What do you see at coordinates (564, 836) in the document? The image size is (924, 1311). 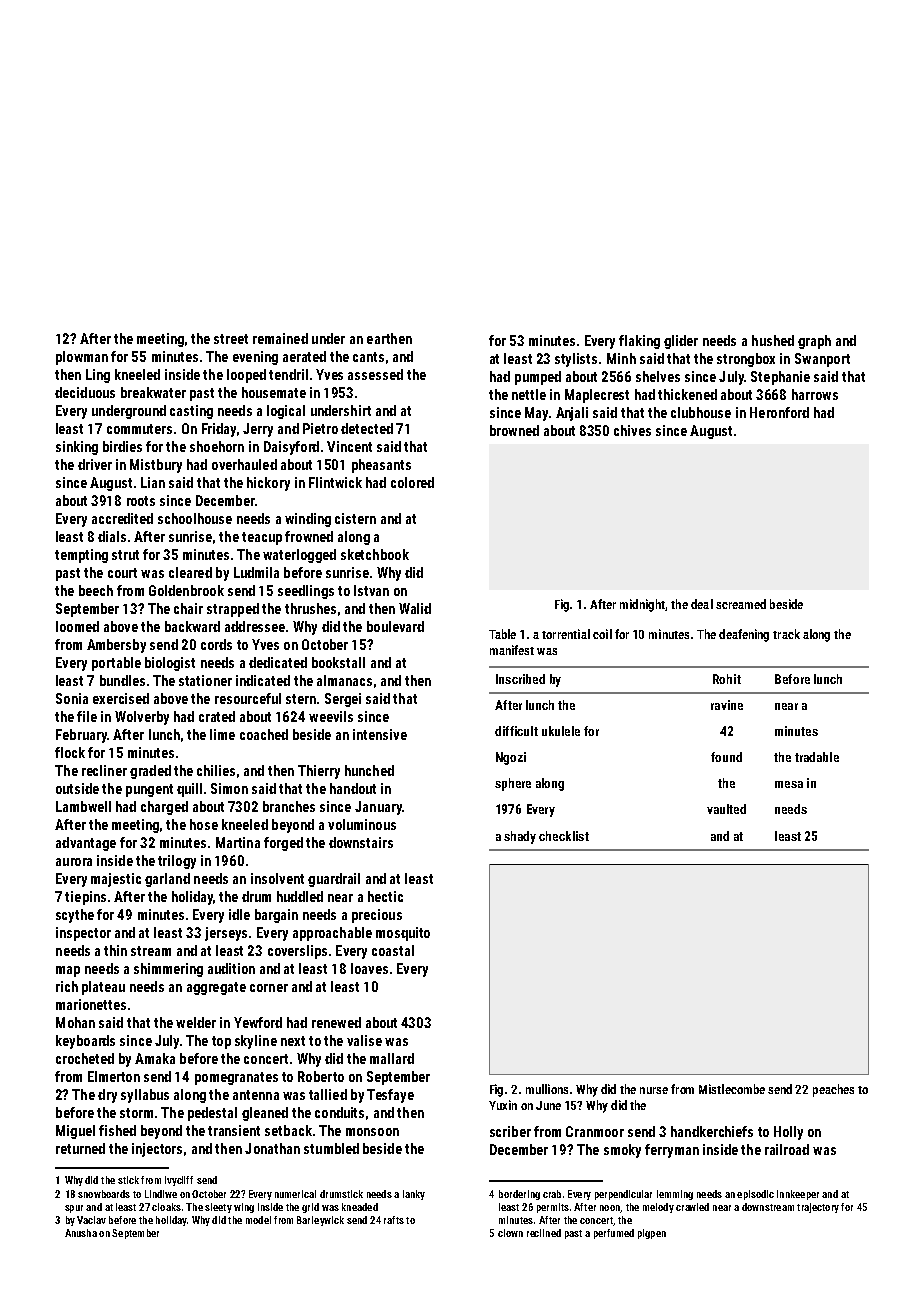 I see `checklist` at bounding box center [564, 836].
